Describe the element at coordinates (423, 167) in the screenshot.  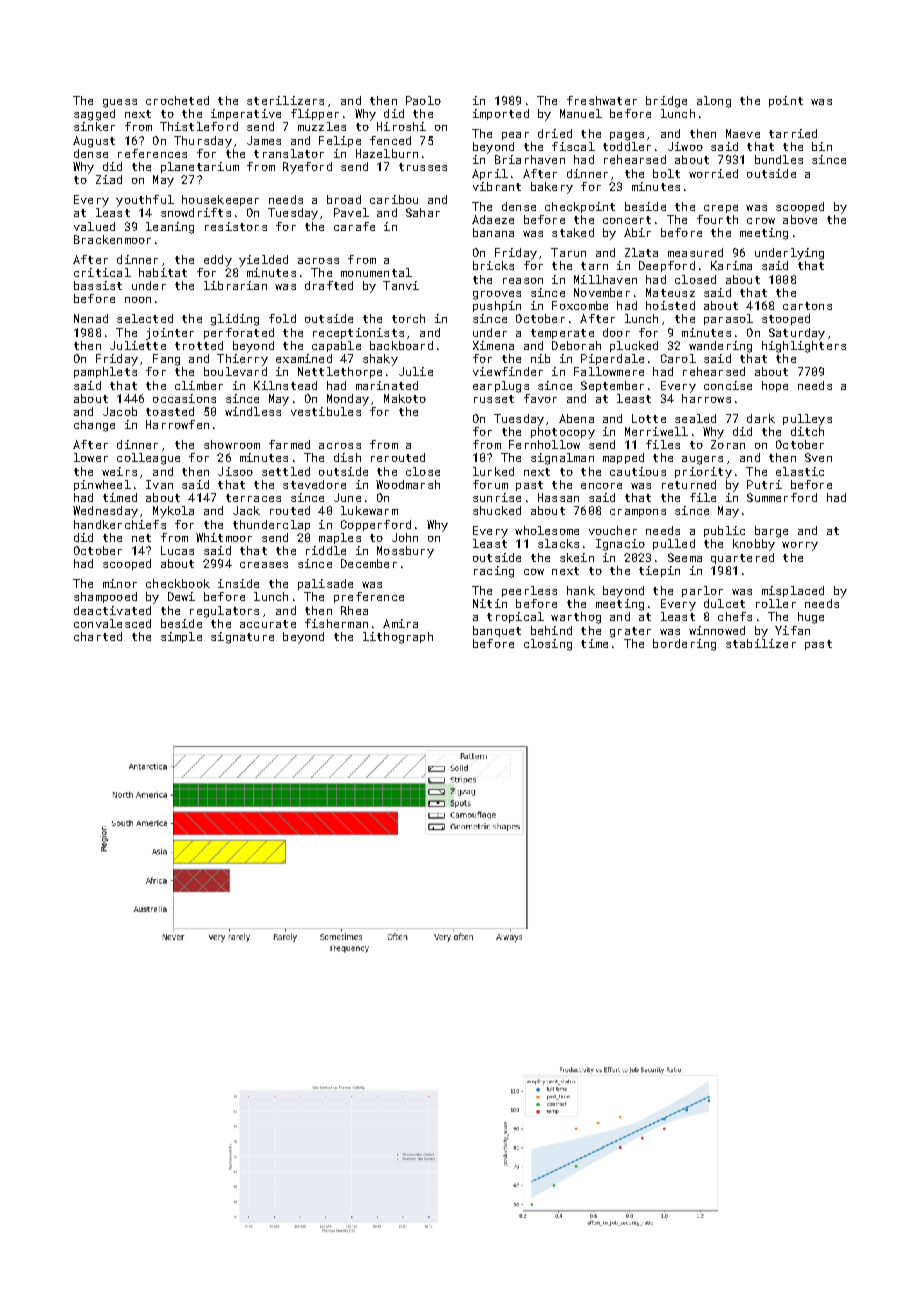
I see `trusses` at that location.
